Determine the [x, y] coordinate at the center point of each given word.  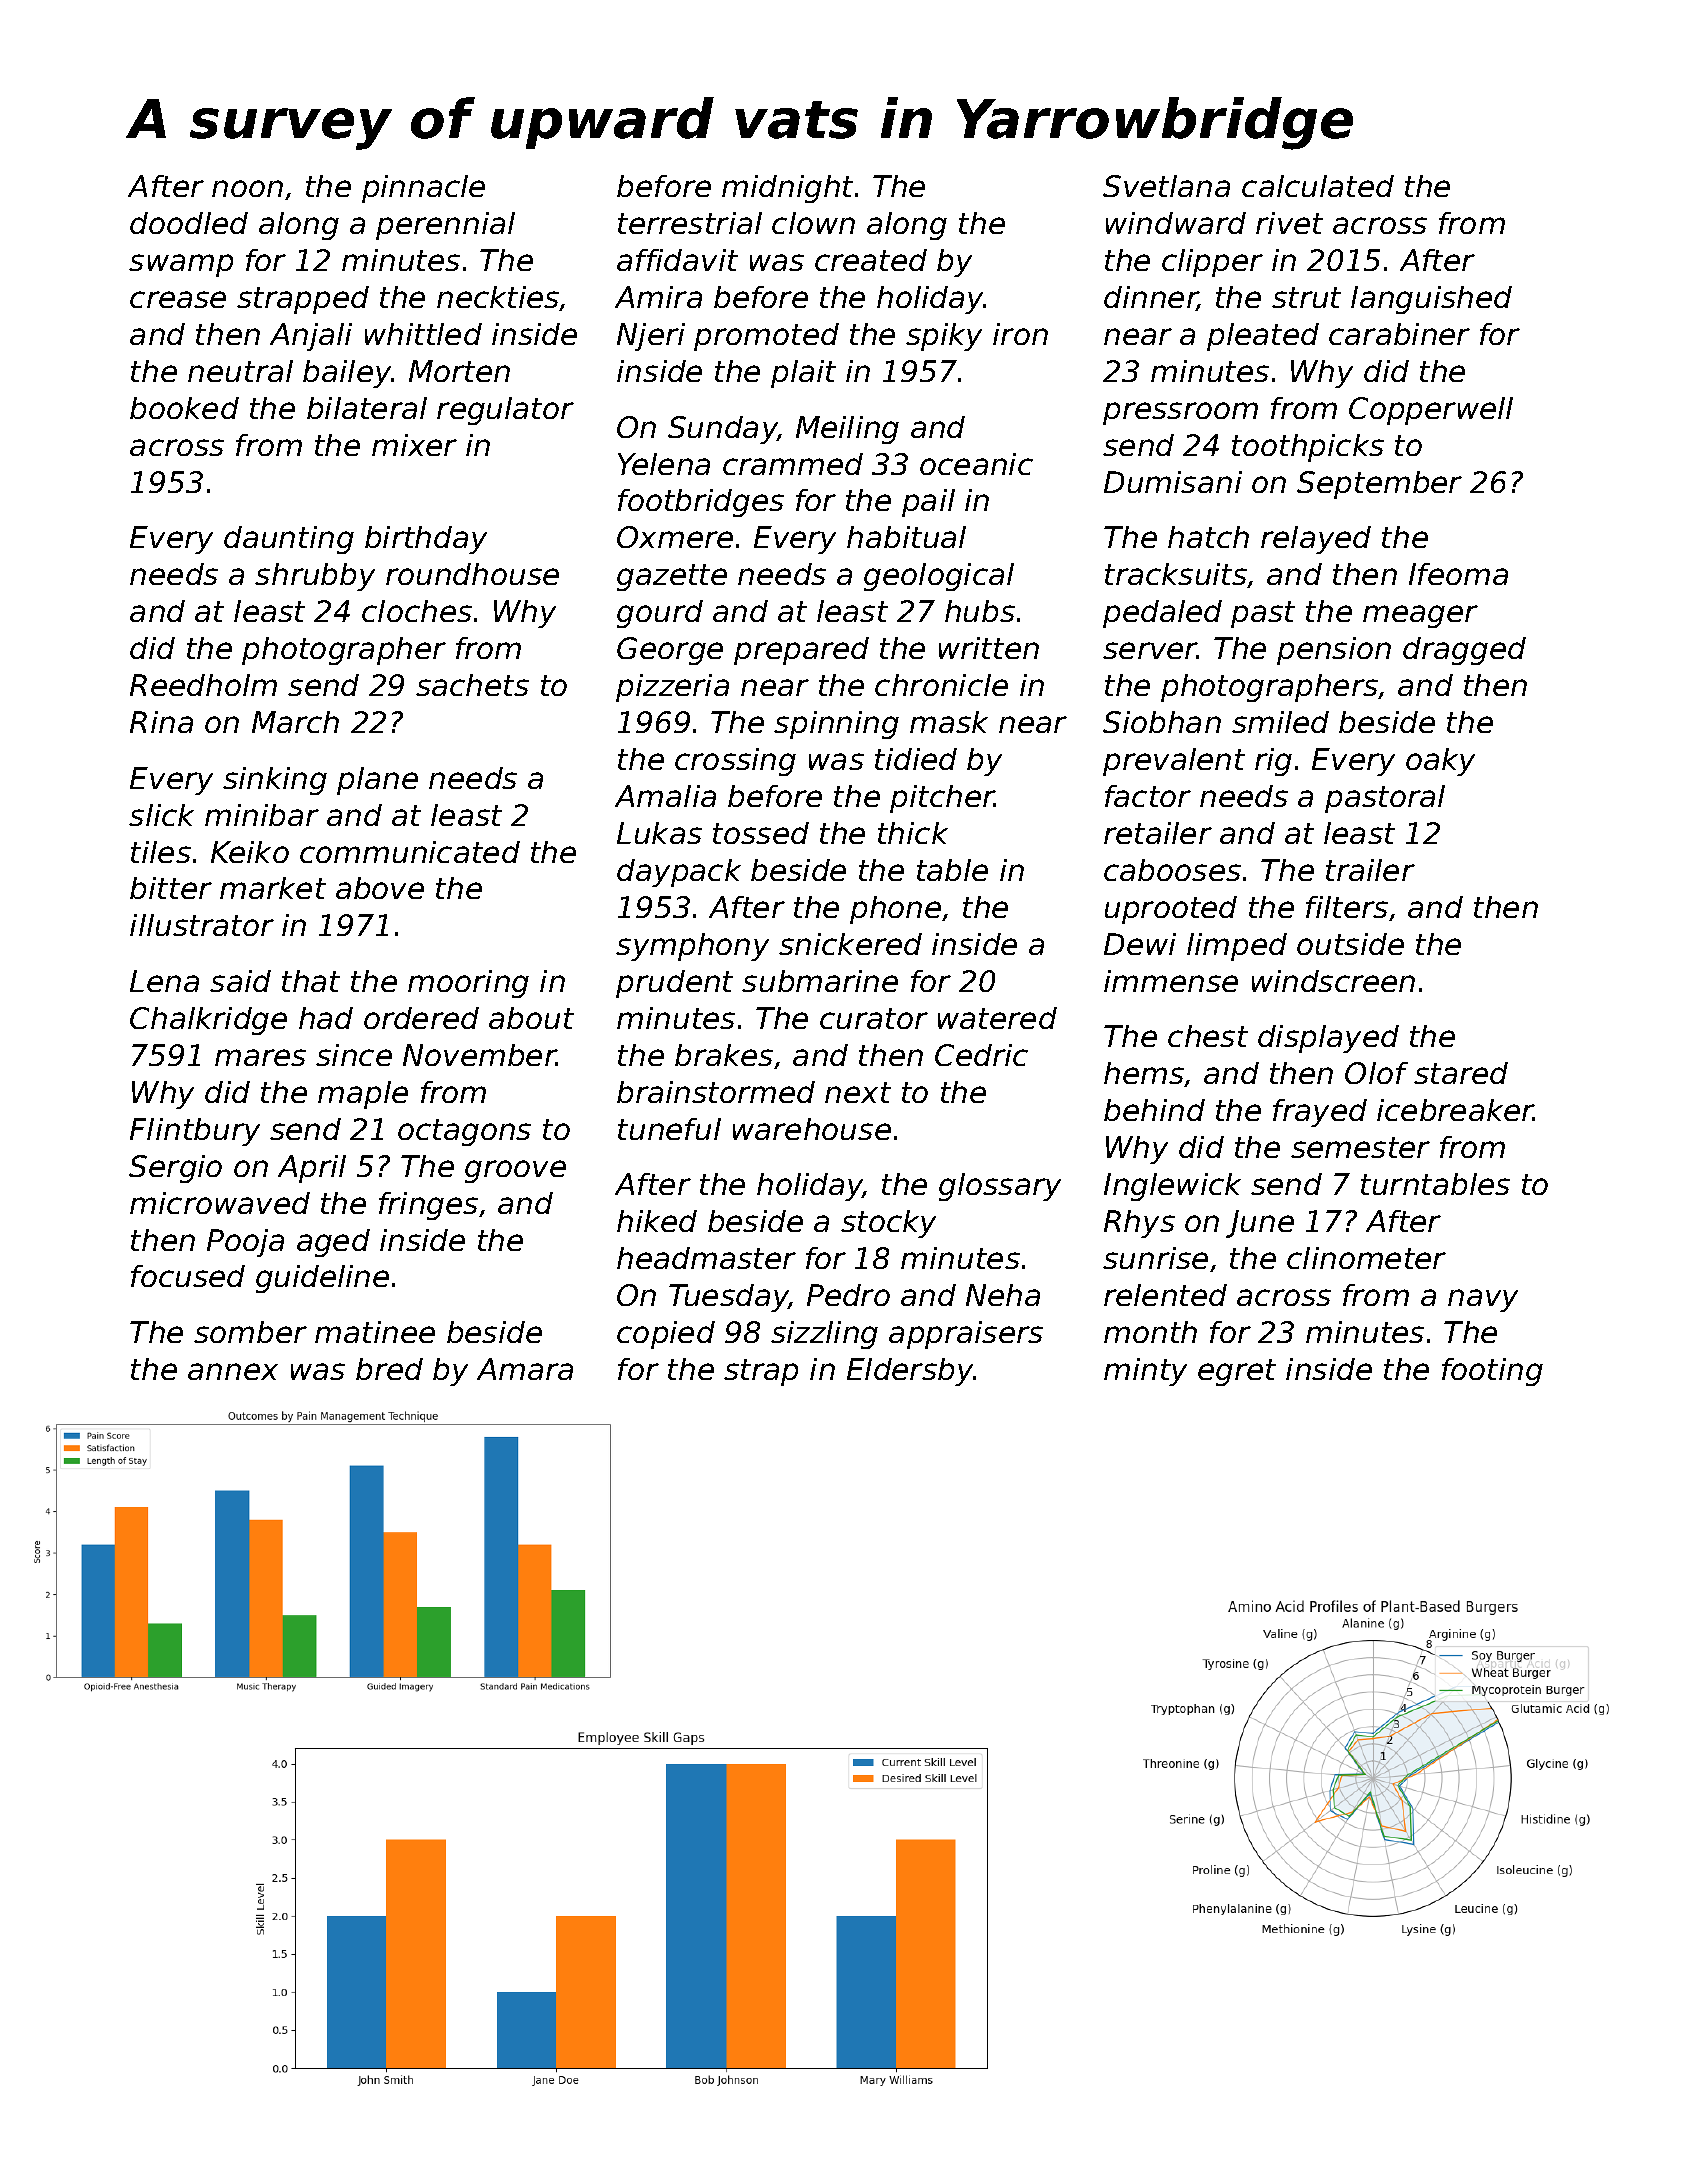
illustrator [202, 925]
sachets [472, 685]
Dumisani [1173, 482]
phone [895, 910]
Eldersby [910, 1372]
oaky [1440, 762]
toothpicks [1308, 448]
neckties [498, 298]
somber [250, 1332]
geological [939, 577]
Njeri [651, 337]
